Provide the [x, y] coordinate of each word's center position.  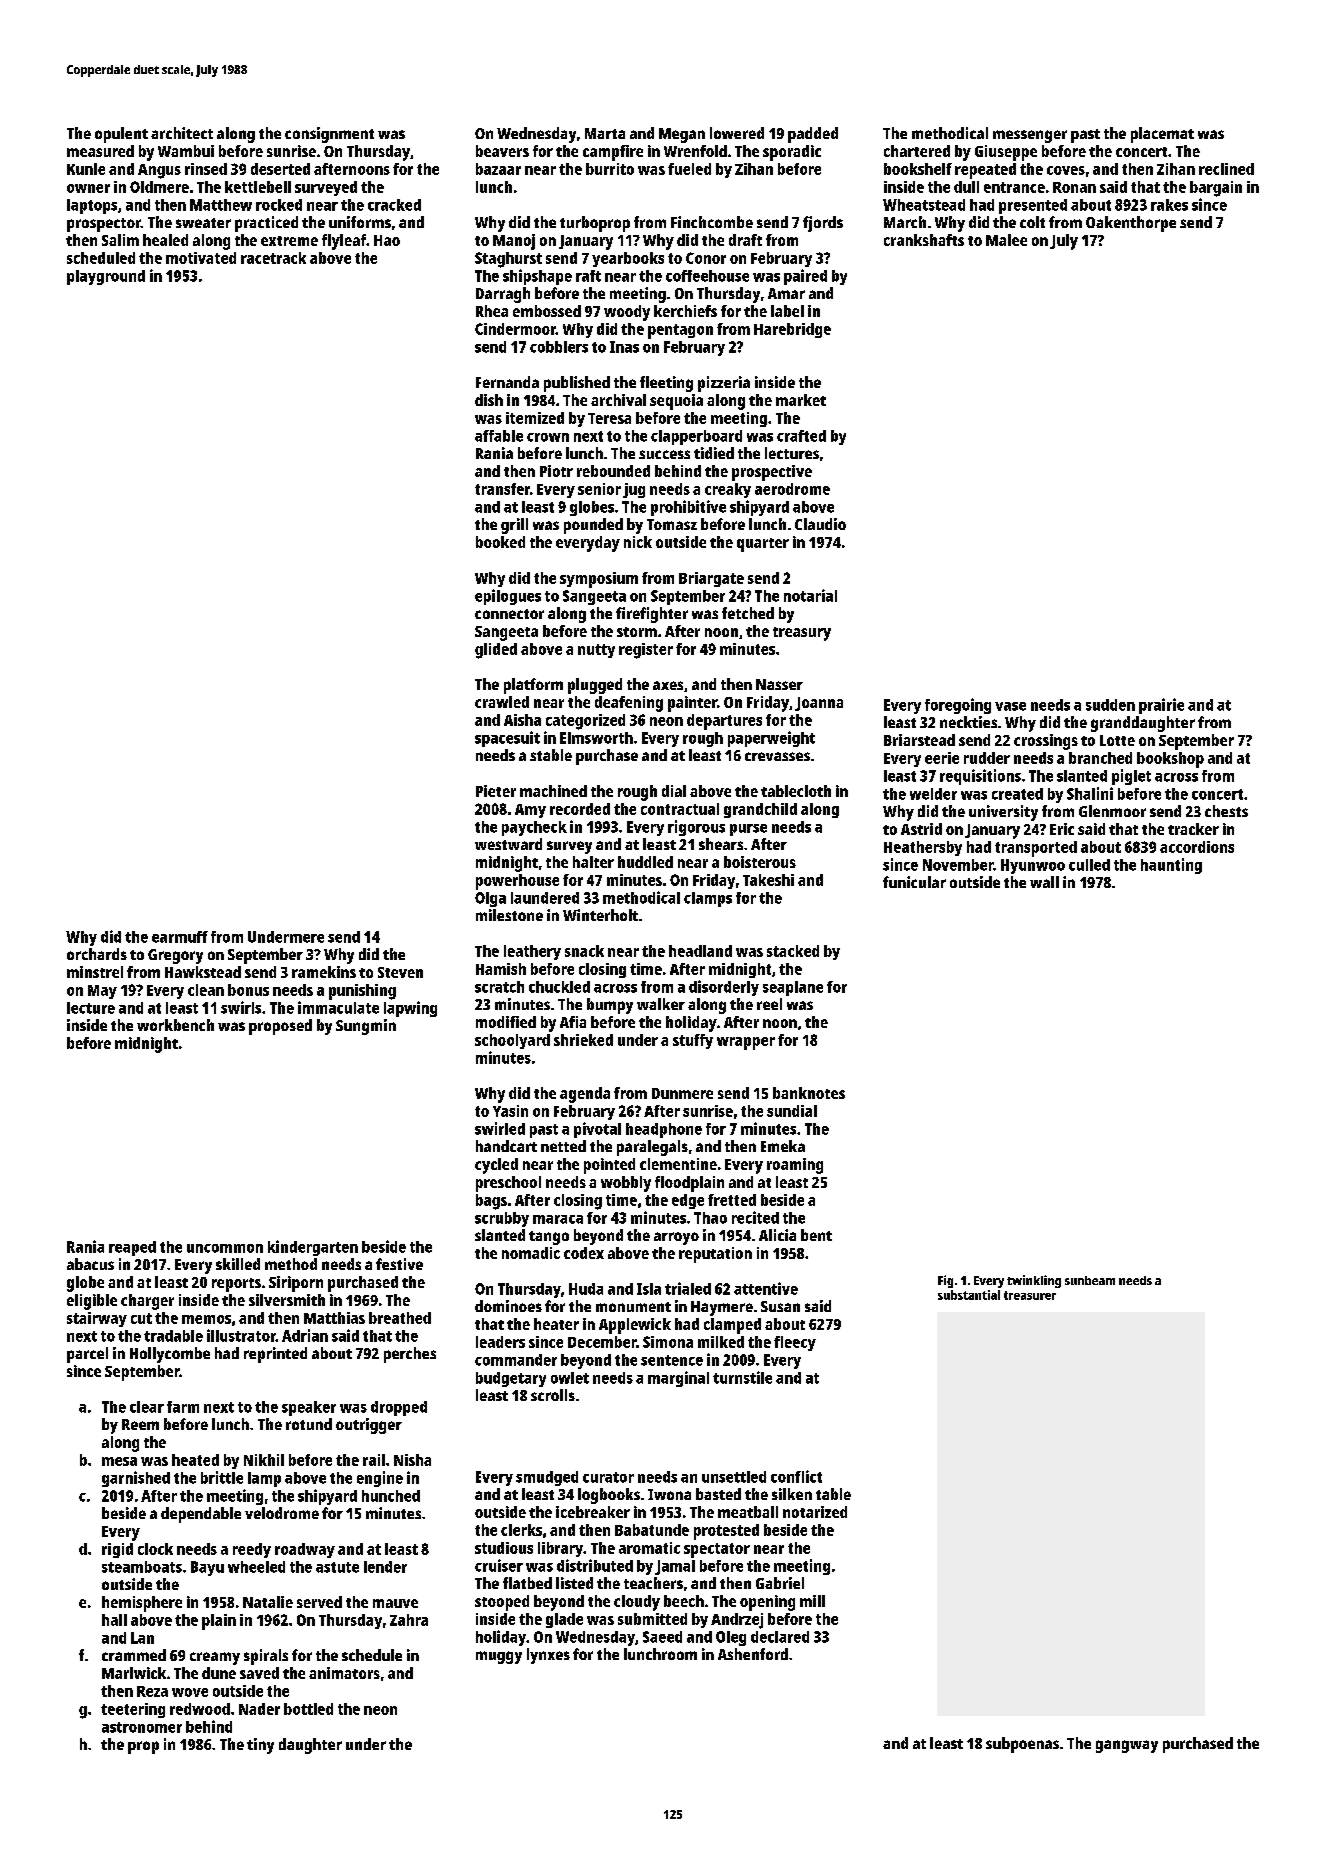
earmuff [180, 937]
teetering [133, 1710]
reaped [132, 1248]
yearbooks [628, 259]
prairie [1161, 706]
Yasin [510, 1111]
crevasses [777, 756]
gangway [1127, 1746]
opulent [121, 135]
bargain [1216, 189]
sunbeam [1090, 1280]
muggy [499, 1657]
